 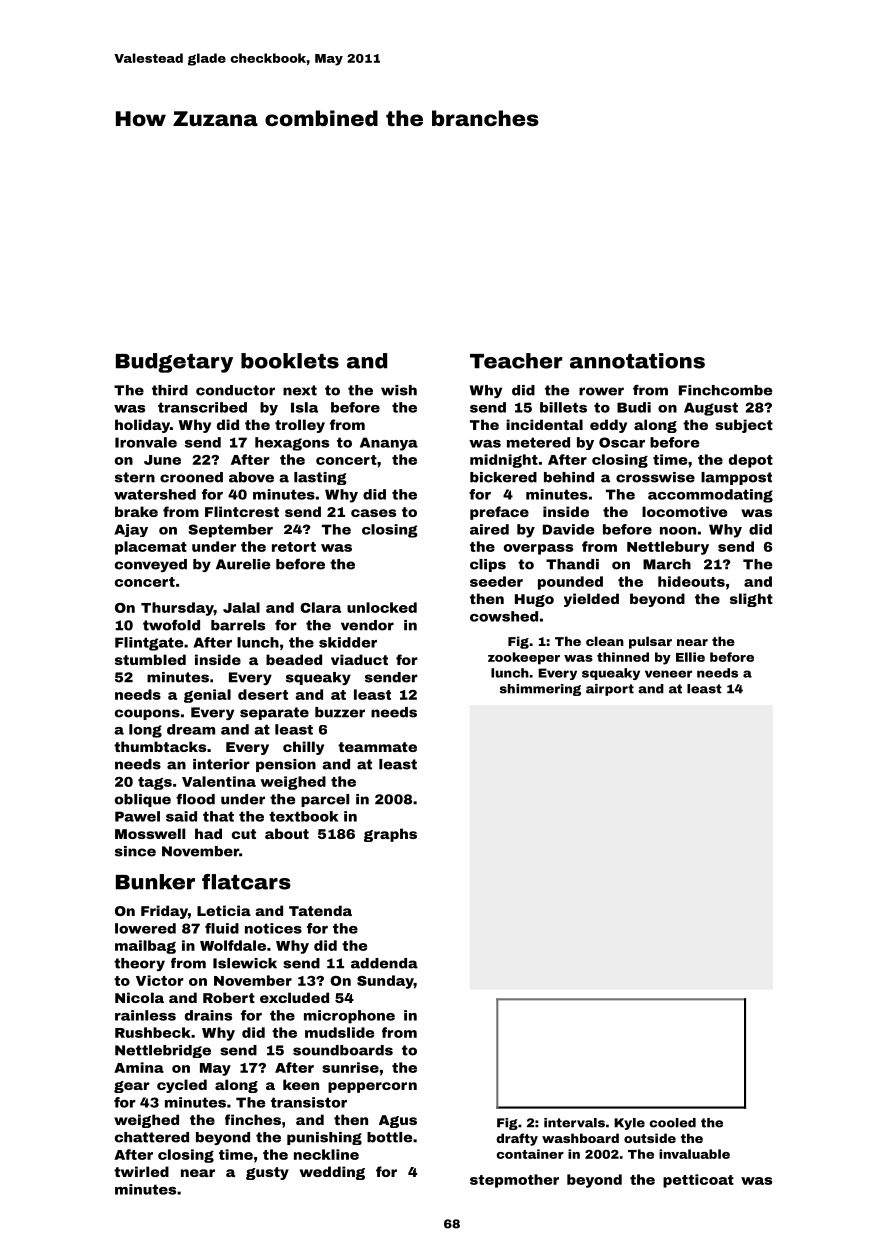 What do you see at coordinates (139, 1067) in the screenshot?
I see `Amina` at bounding box center [139, 1067].
